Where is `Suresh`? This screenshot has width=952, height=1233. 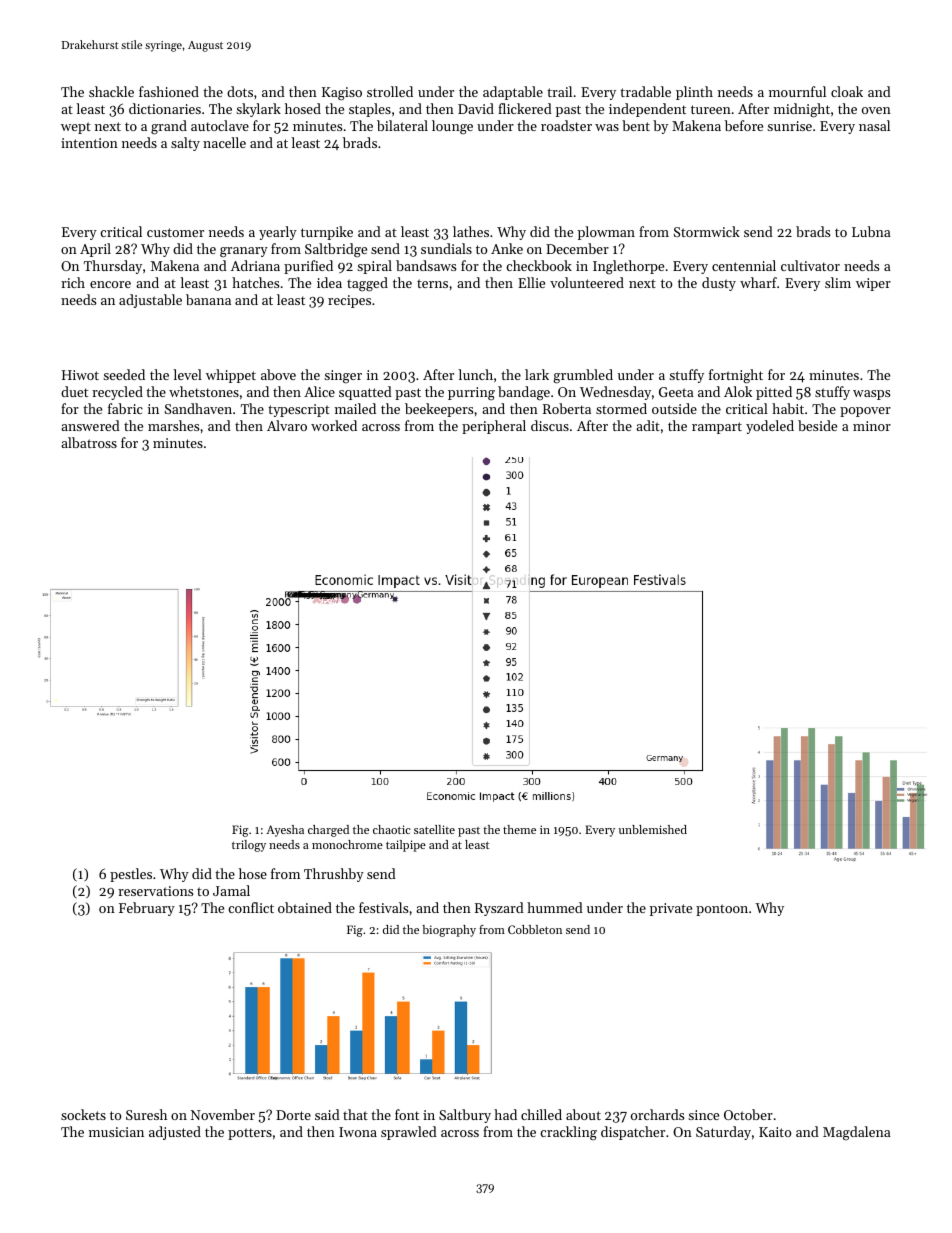 Suresh is located at coordinates (146, 1114).
